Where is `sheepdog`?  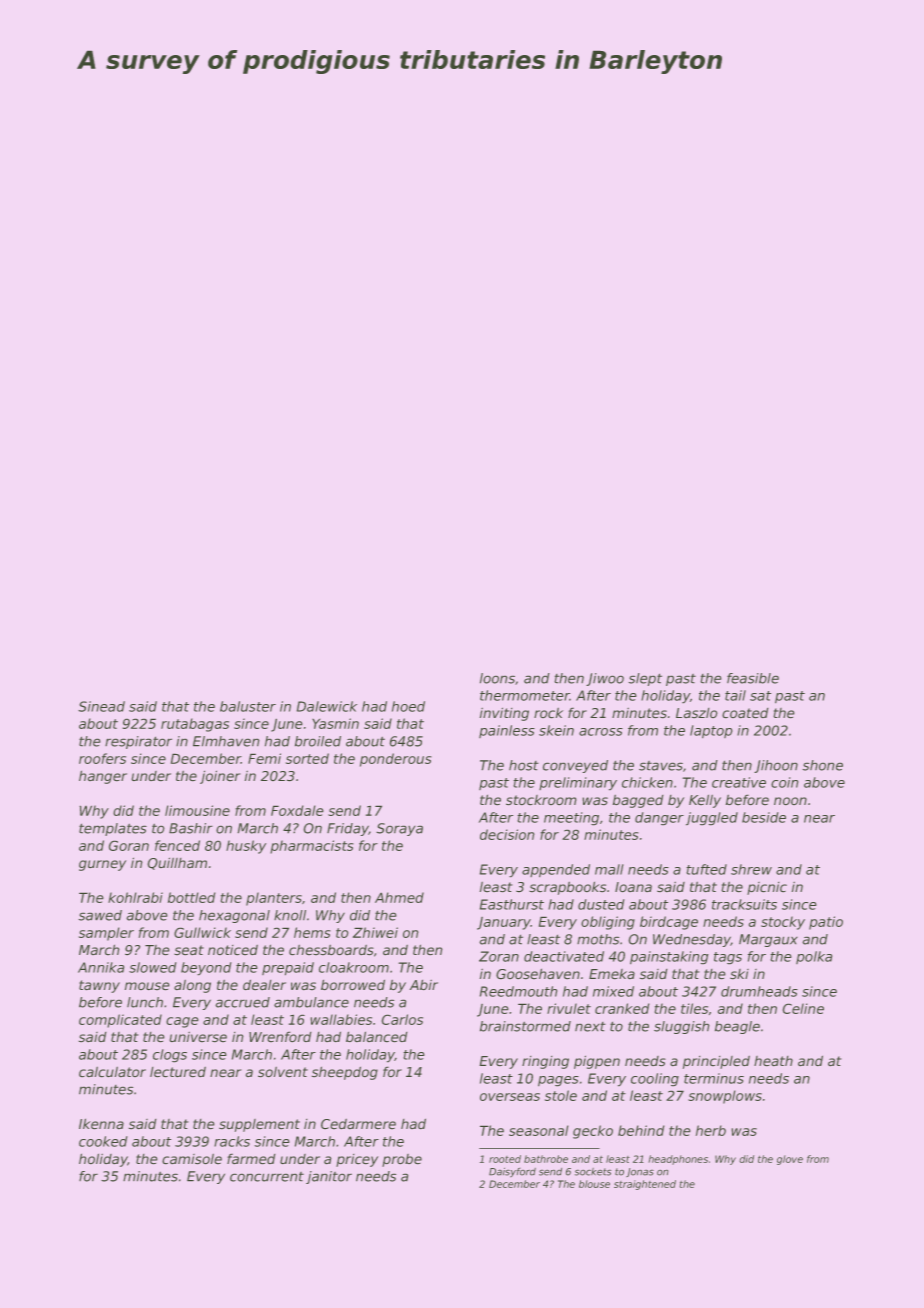 sheepdog is located at coordinates (345, 1073).
